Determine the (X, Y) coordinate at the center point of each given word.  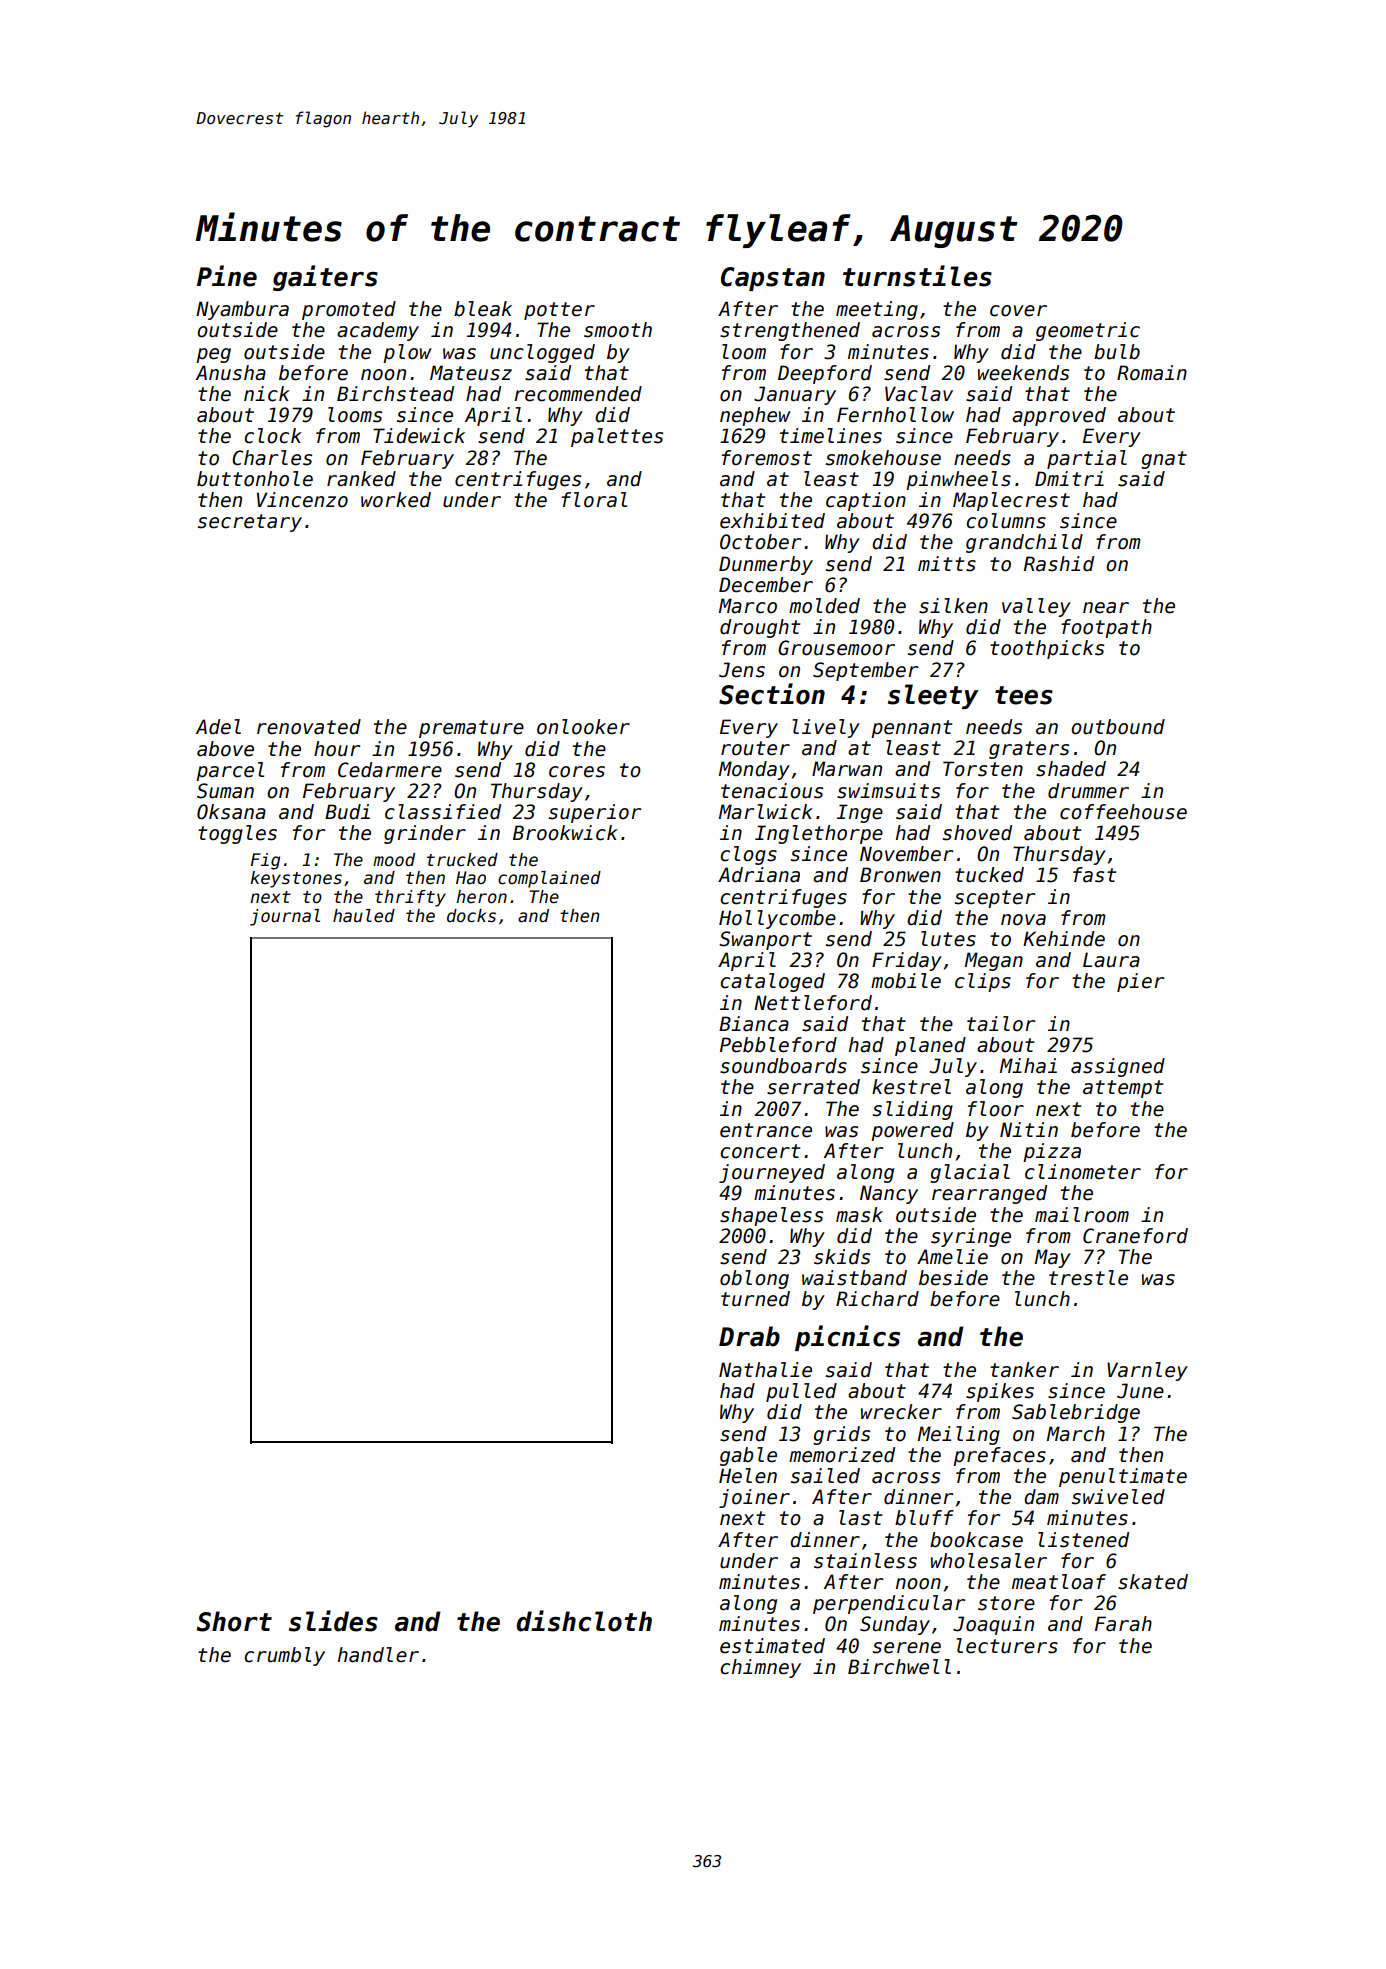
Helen (748, 1476)
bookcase (976, 1540)
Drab (749, 1336)
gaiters (325, 278)
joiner (754, 1498)
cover (1018, 311)
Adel (218, 727)
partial (1087, 459)
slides (333, 1621)
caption (866, 501)
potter (559, 311)
